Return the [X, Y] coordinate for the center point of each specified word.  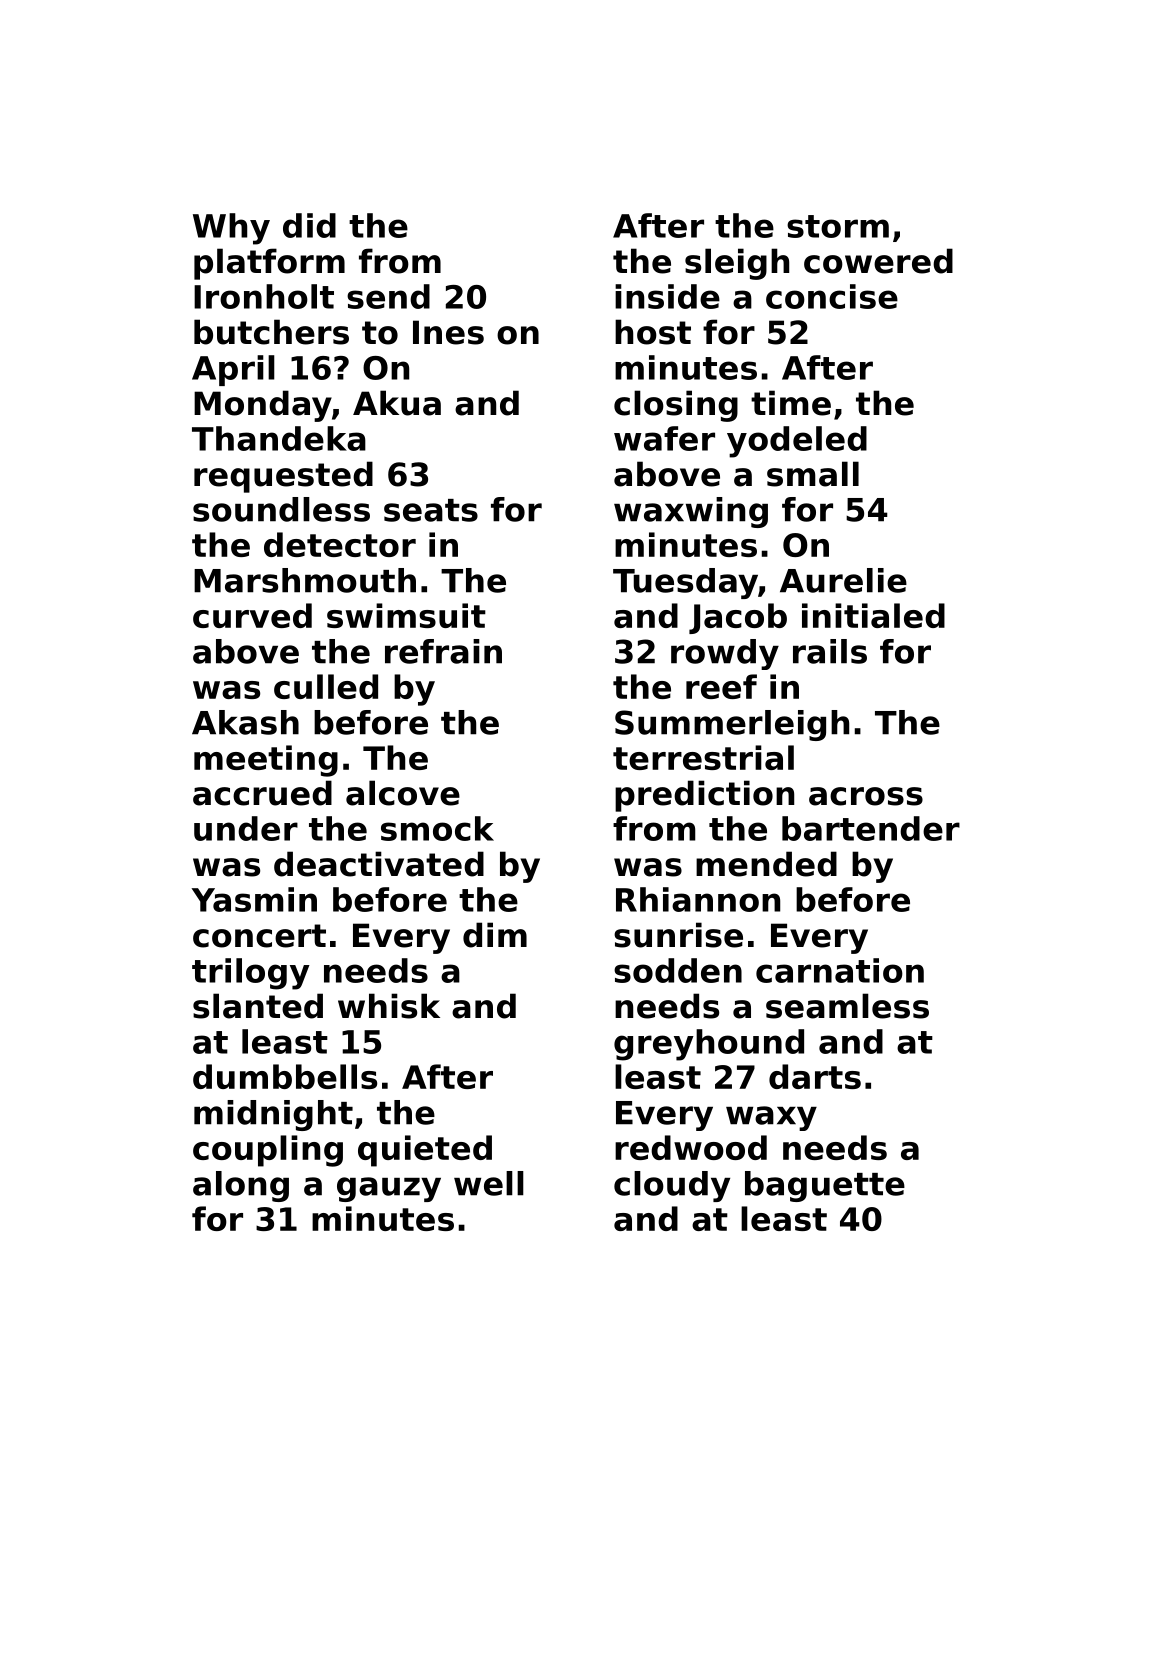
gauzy [389, 1189]
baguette [825, 1186]
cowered [878, 261]
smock [437, 828]
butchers [271, 332]
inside [667, 296]
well [489, 1183]
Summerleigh [732, 725]
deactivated [379, 864]
